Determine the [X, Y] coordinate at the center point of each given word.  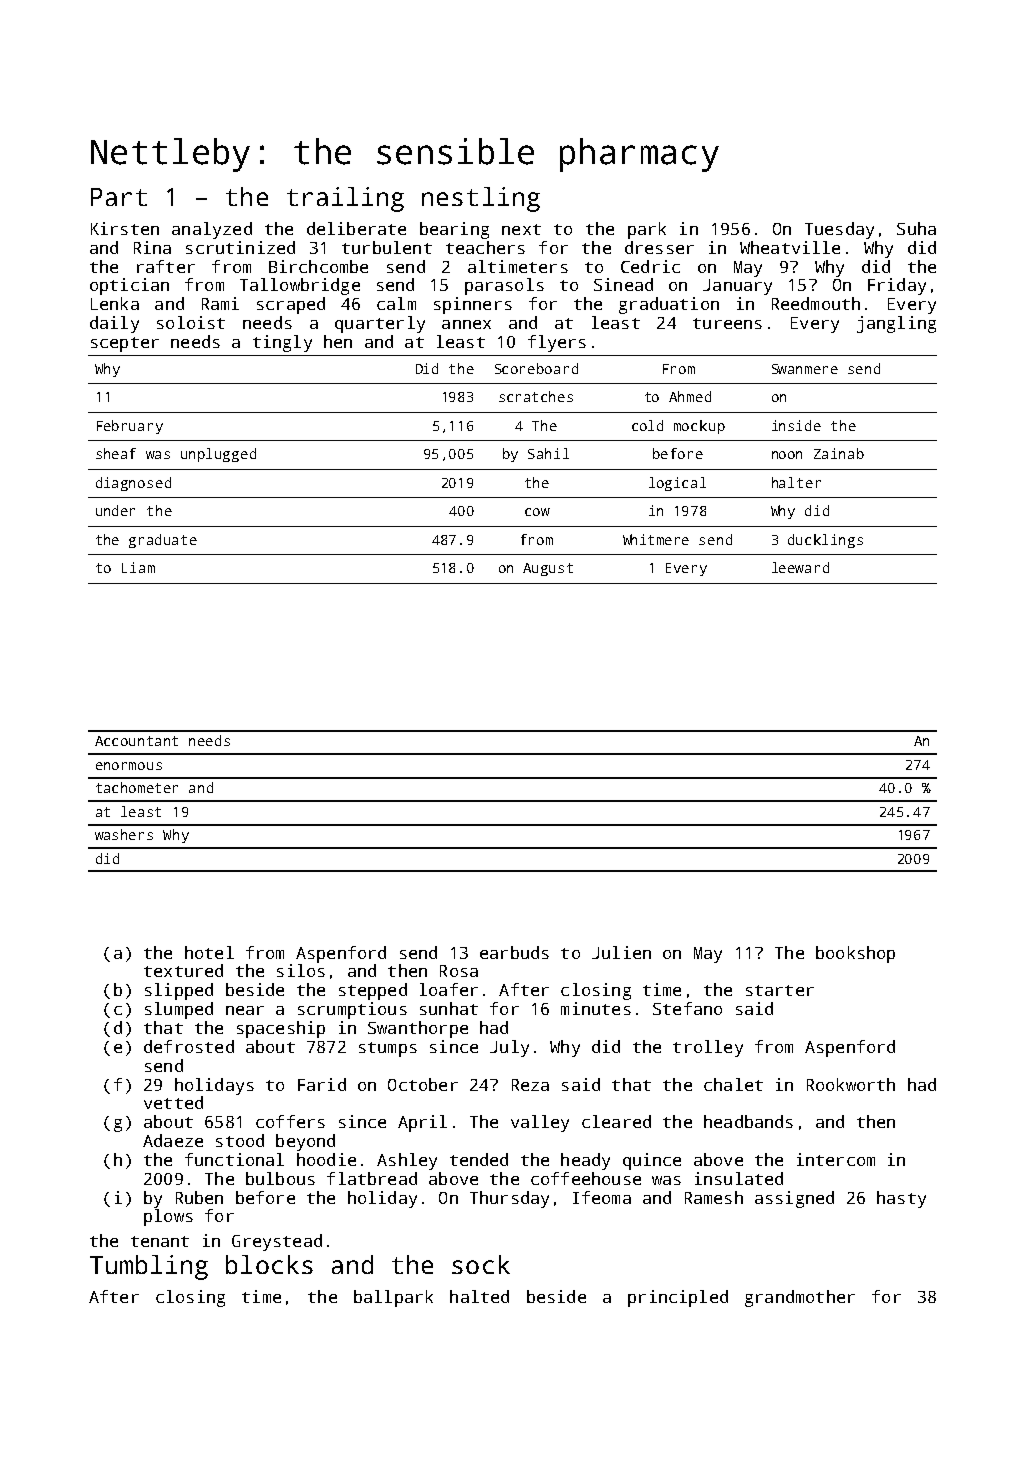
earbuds [514, 952]
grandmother [800, 1298]
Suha [916, 228]
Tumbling [149, 1267]
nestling [481, 199]
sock [481, 1264]
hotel [209, 952]
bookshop [855, 954]
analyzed [212, 230]
